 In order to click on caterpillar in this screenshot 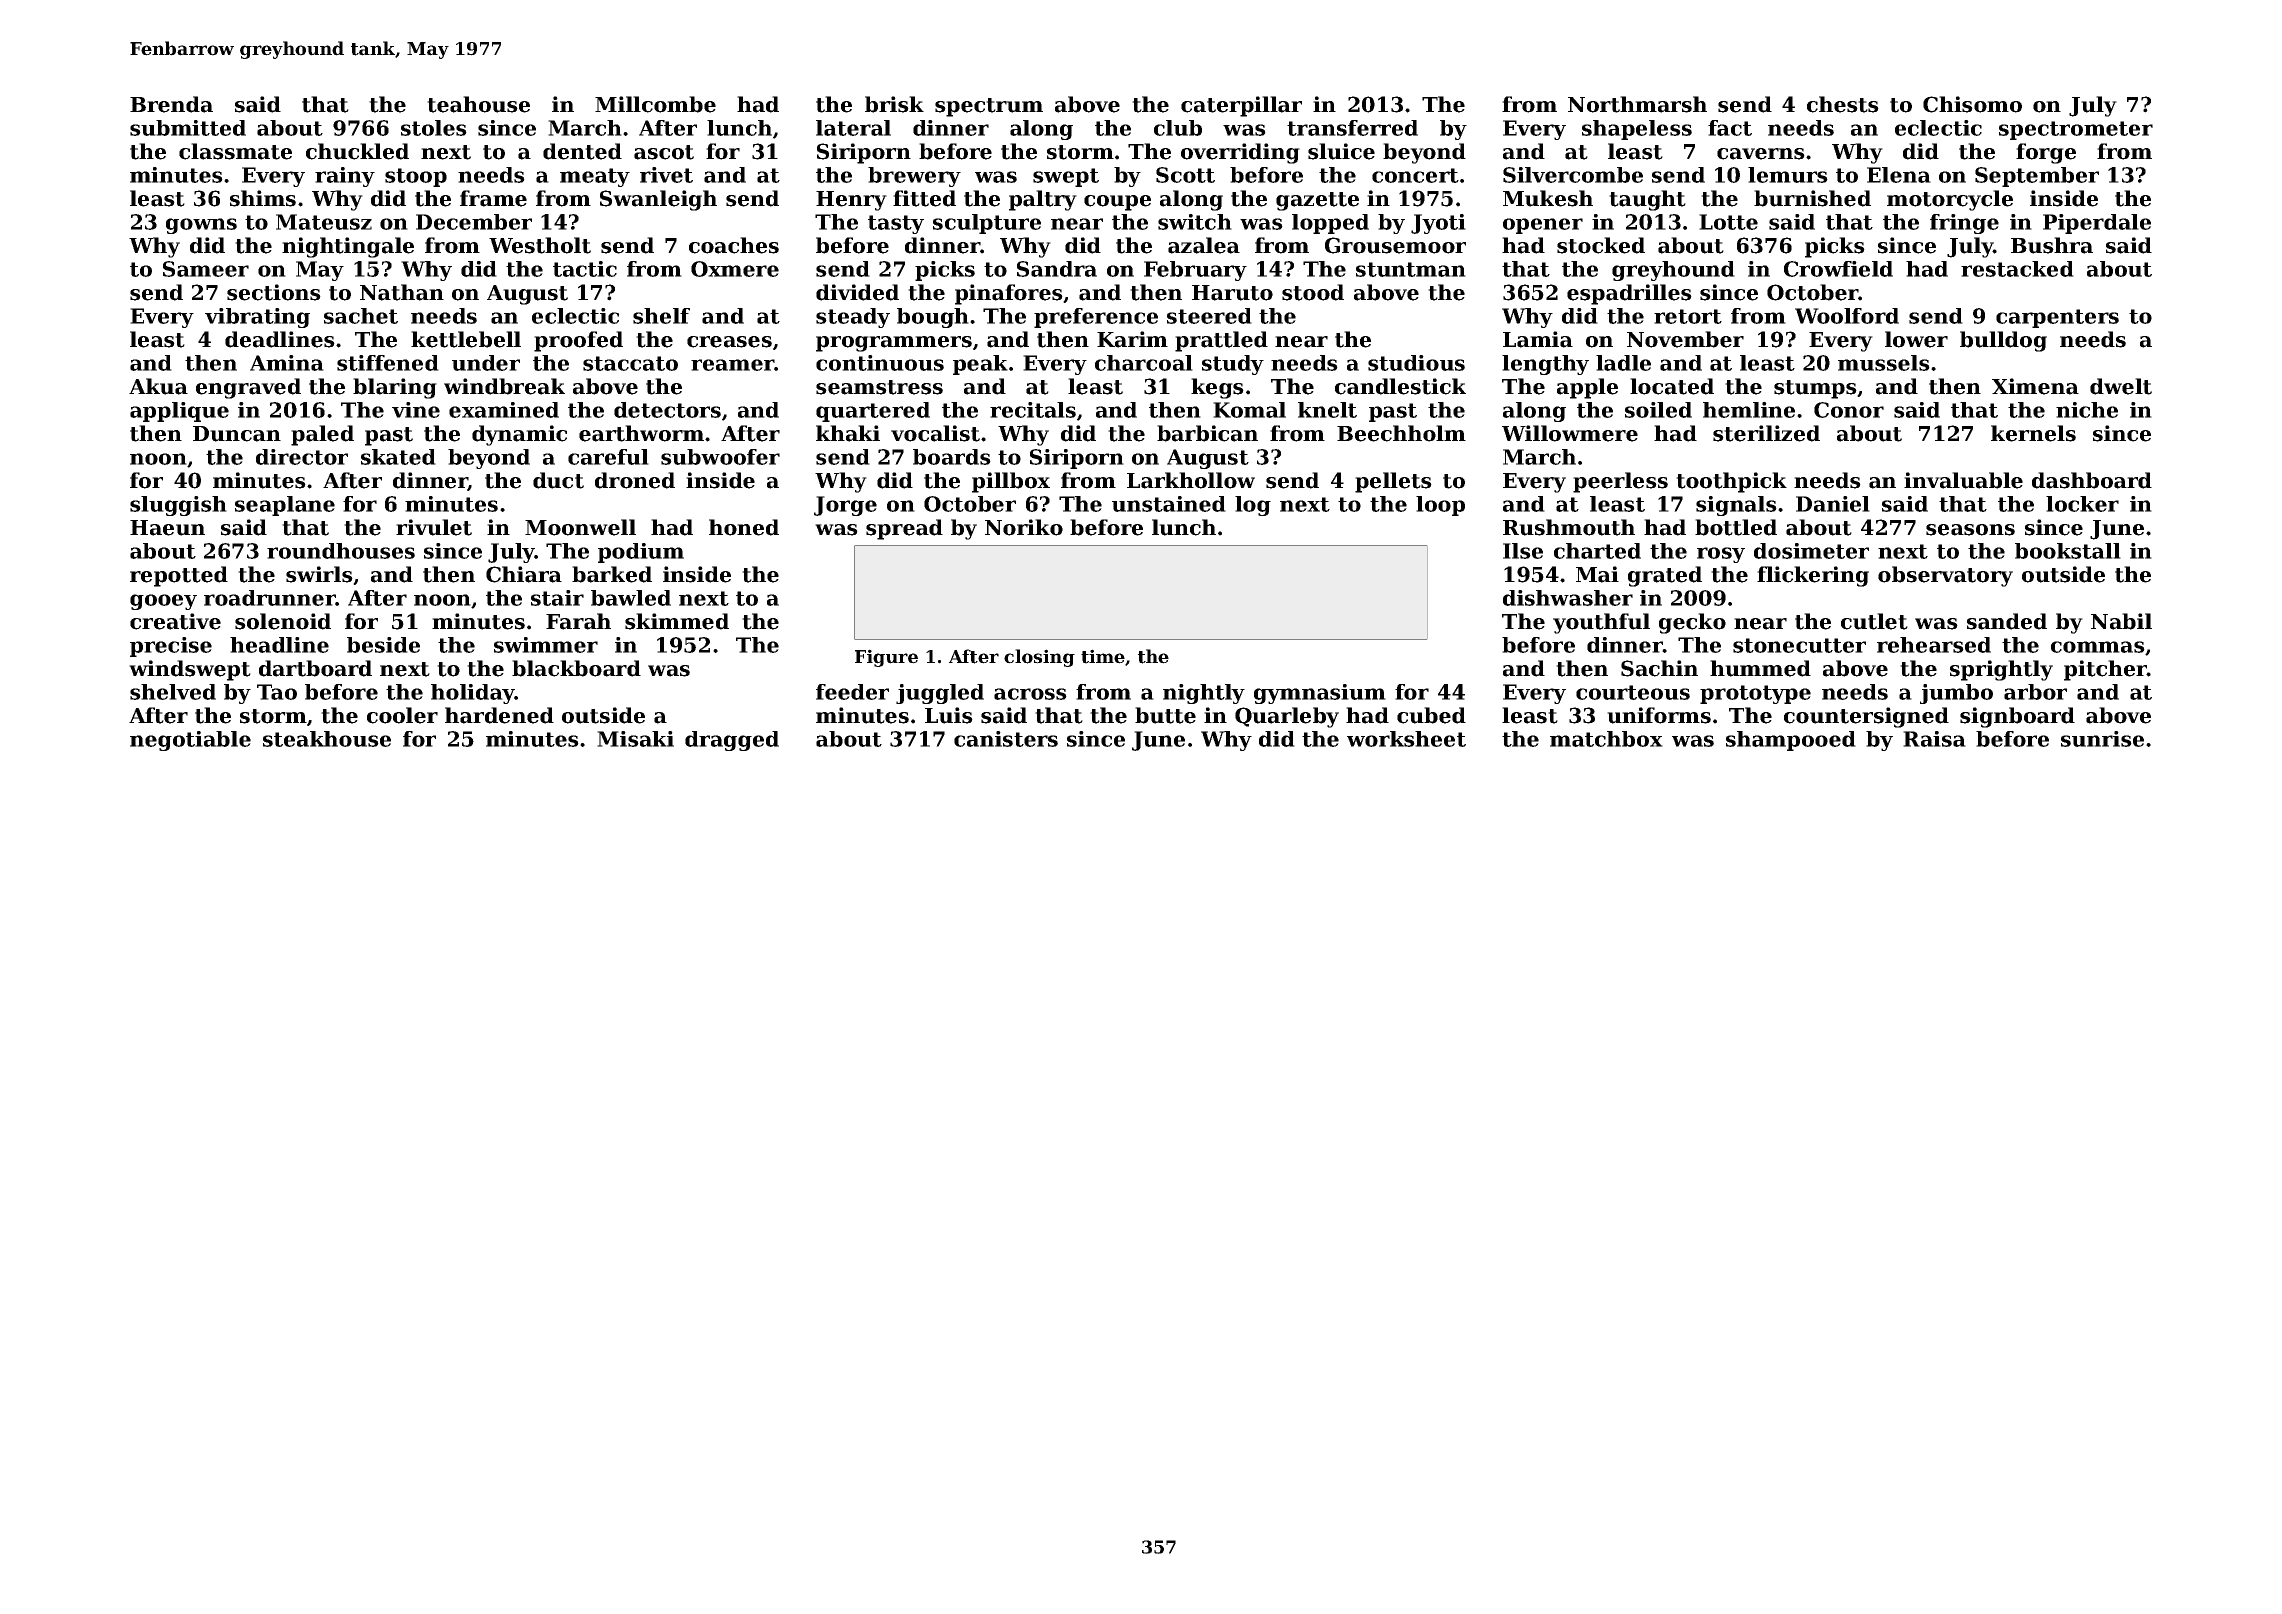, I will do `click(1241, 106)`.
